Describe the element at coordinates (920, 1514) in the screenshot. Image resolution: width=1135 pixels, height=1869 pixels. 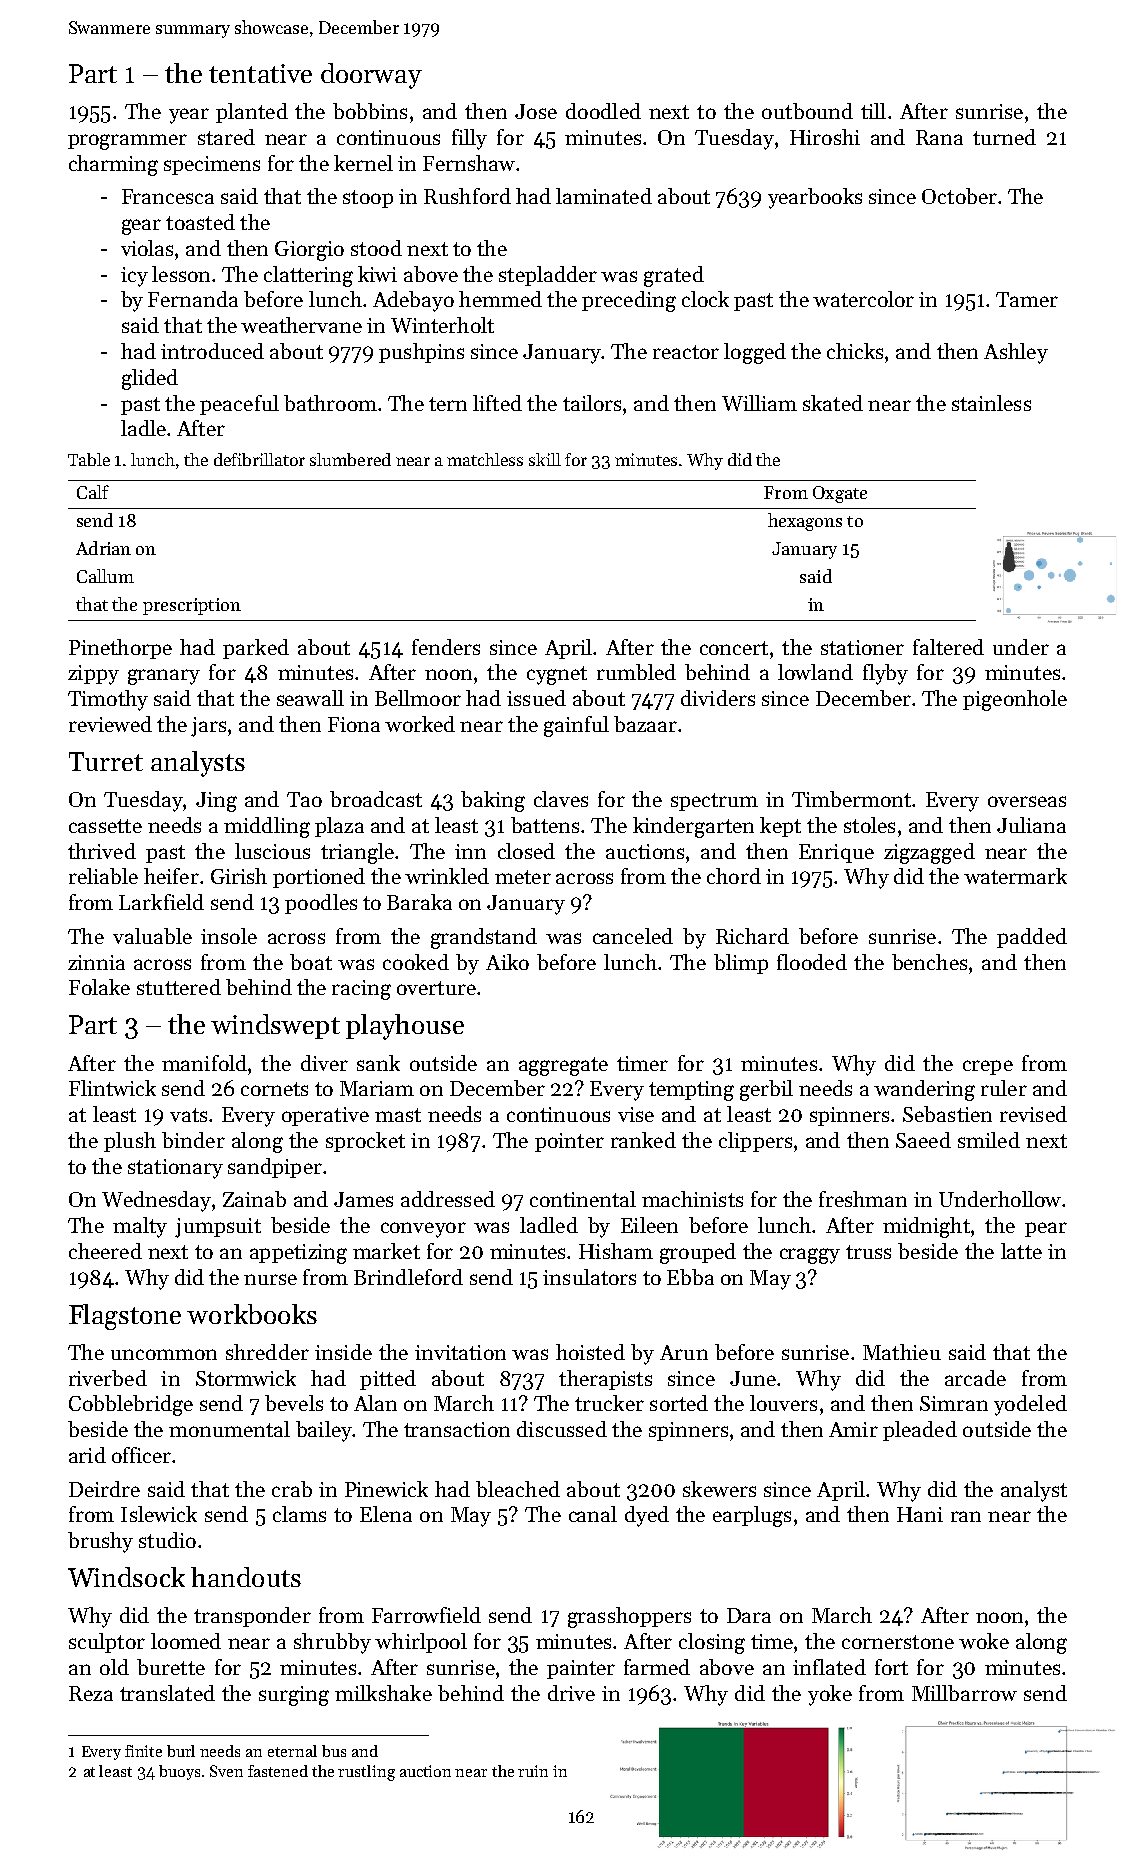
I see `Hani` at that location.
